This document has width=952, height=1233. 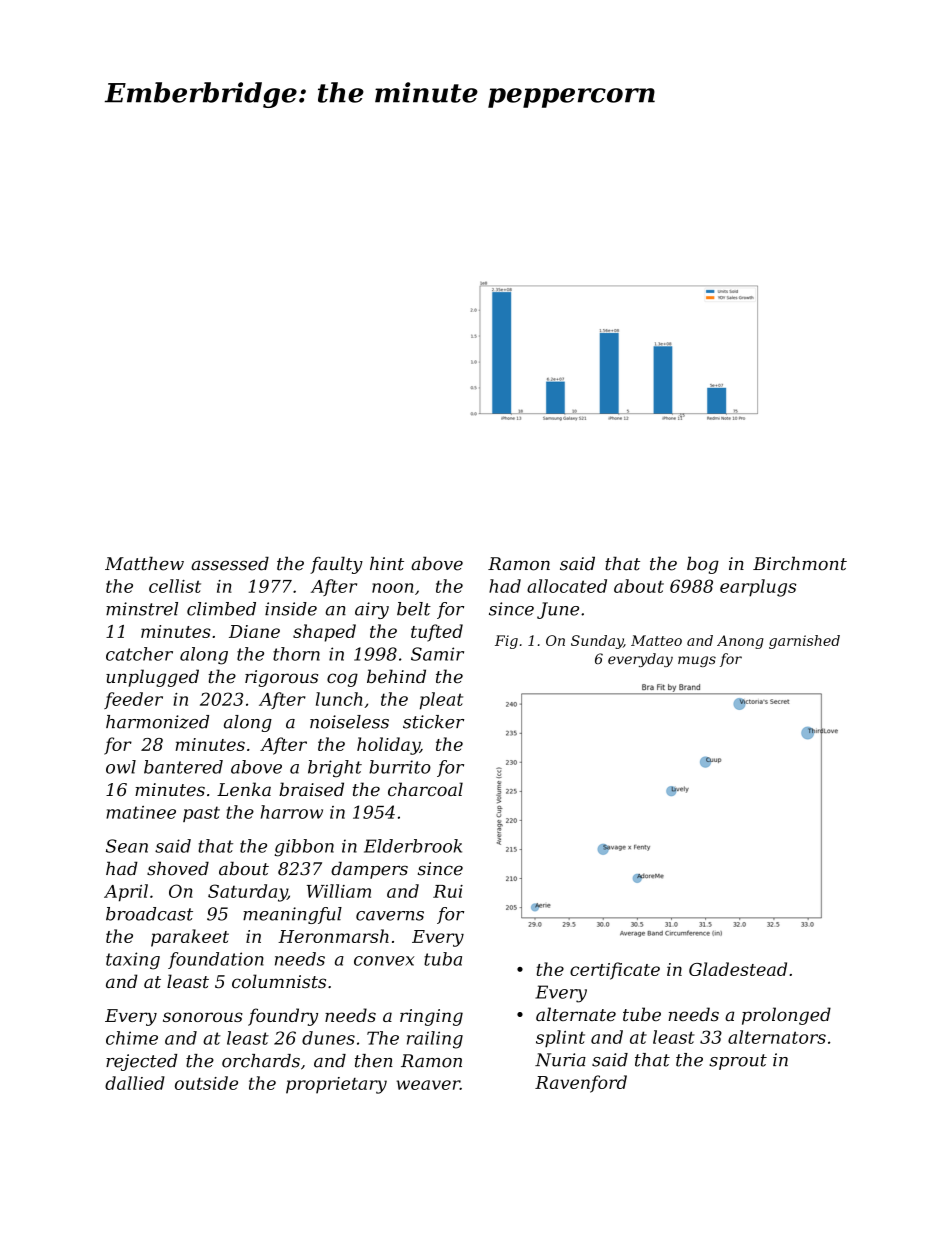 What do you see at coordinates (127, 846) in the document?
I see `Sean` at bounding box center [127, 846].
